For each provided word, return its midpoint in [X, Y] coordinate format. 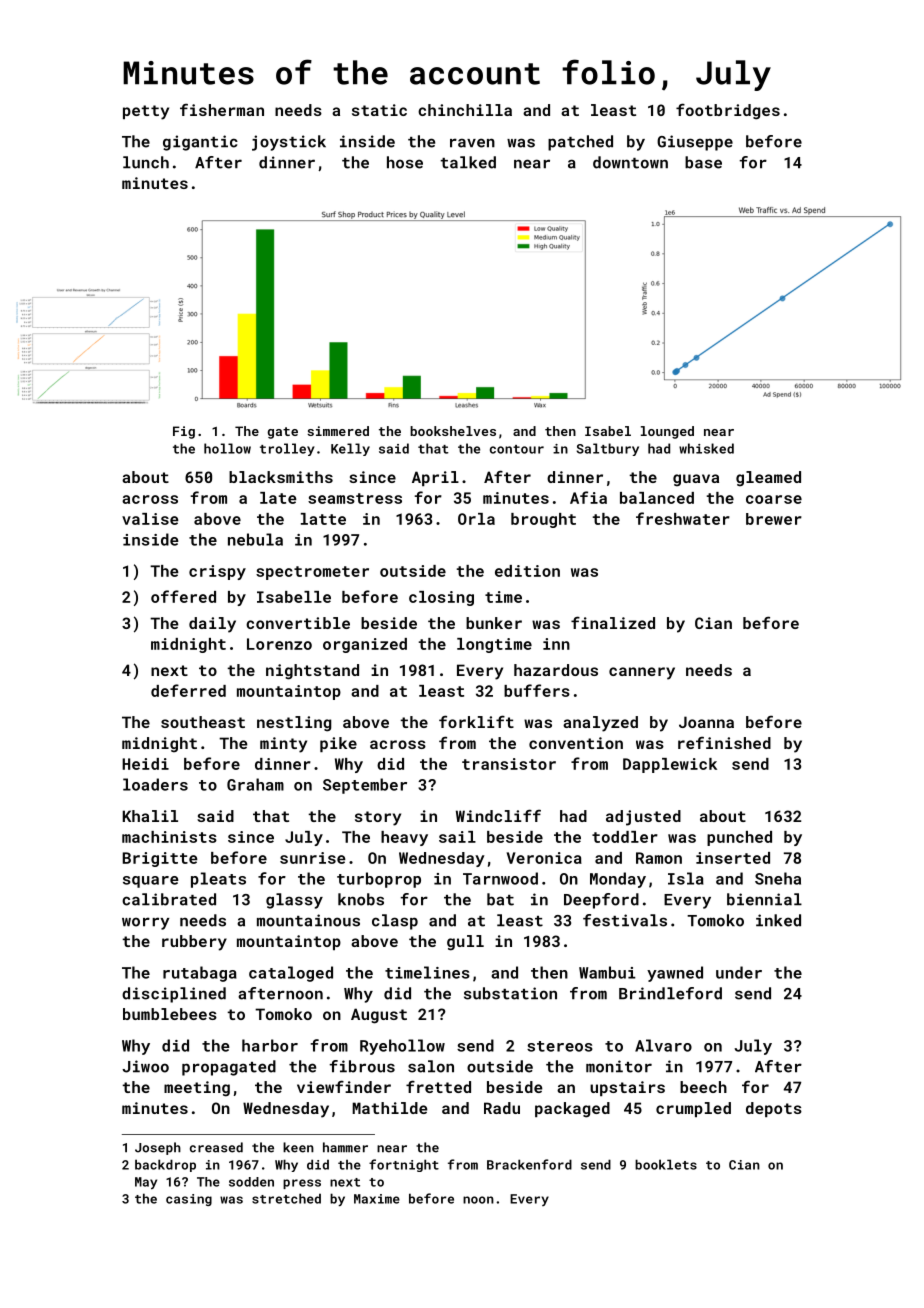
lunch [146, 162]
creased [216, 1147]
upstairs [627, 1088]
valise [150, 519]
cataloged [291, 974]
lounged [667, 432]
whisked [706, 448]
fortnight [404, 1165]
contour [517, 449]
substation [510, 993]
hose [405, 162]
